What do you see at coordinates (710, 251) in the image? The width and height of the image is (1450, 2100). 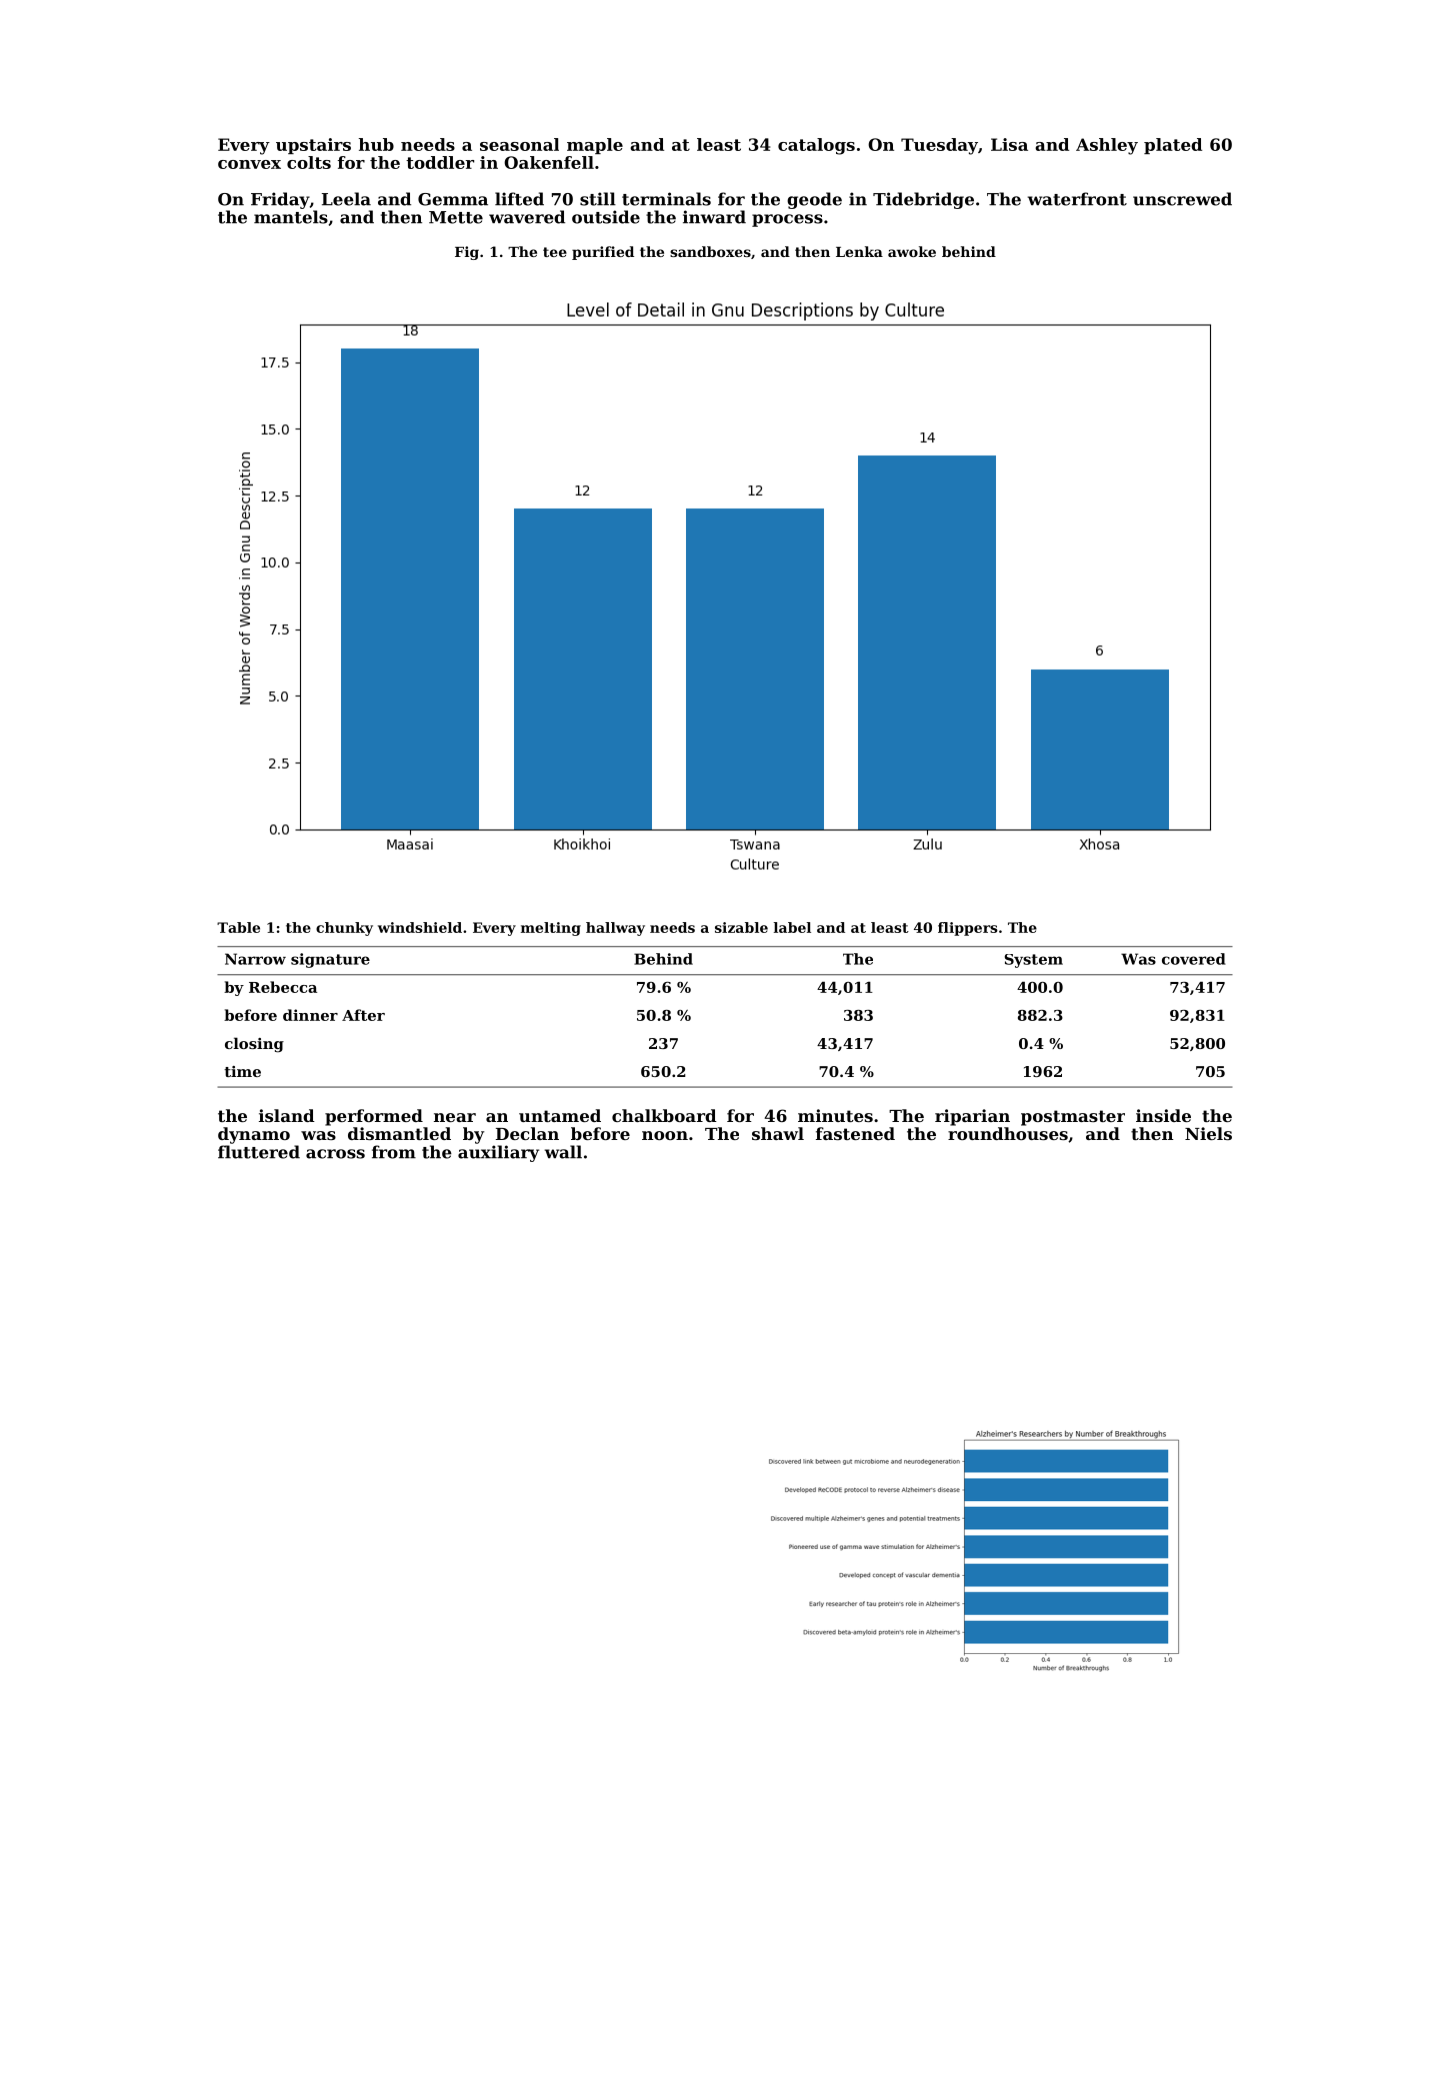 I see `sandboxes` at bounding box center [710, 251].
